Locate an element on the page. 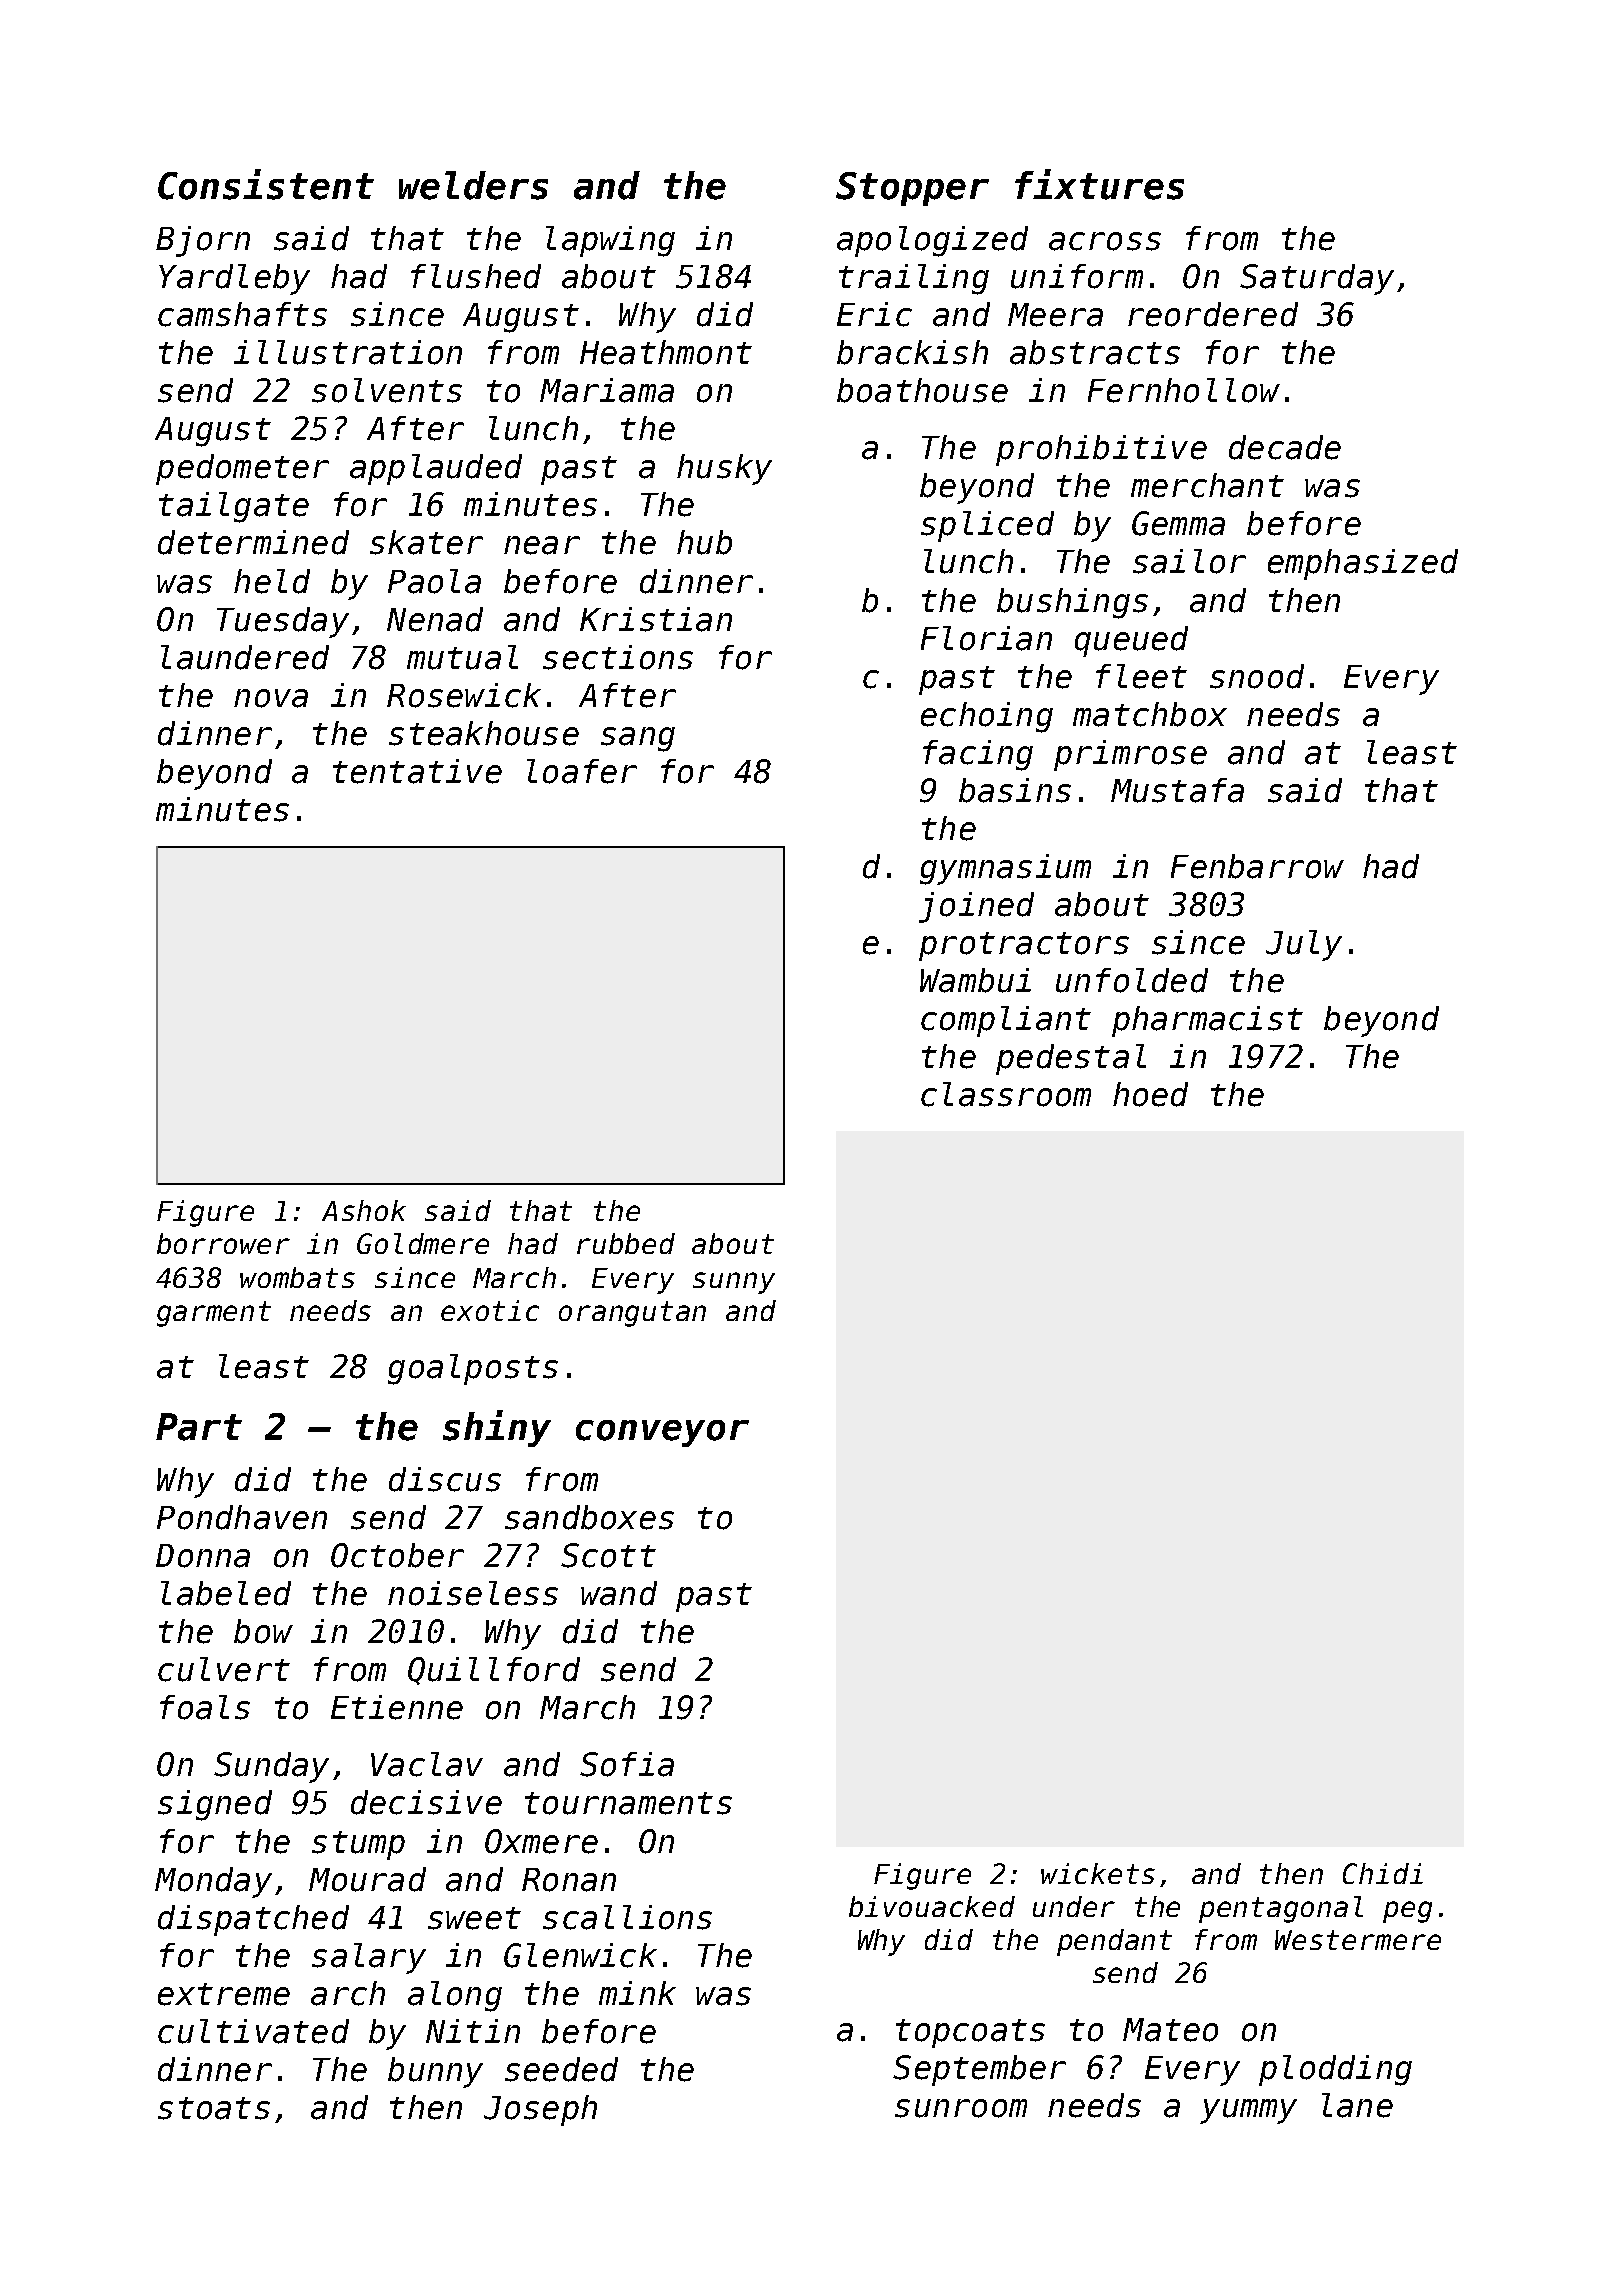 This document has height=2292, width=1620. Sofia is located at coordinates (627, 1764).
